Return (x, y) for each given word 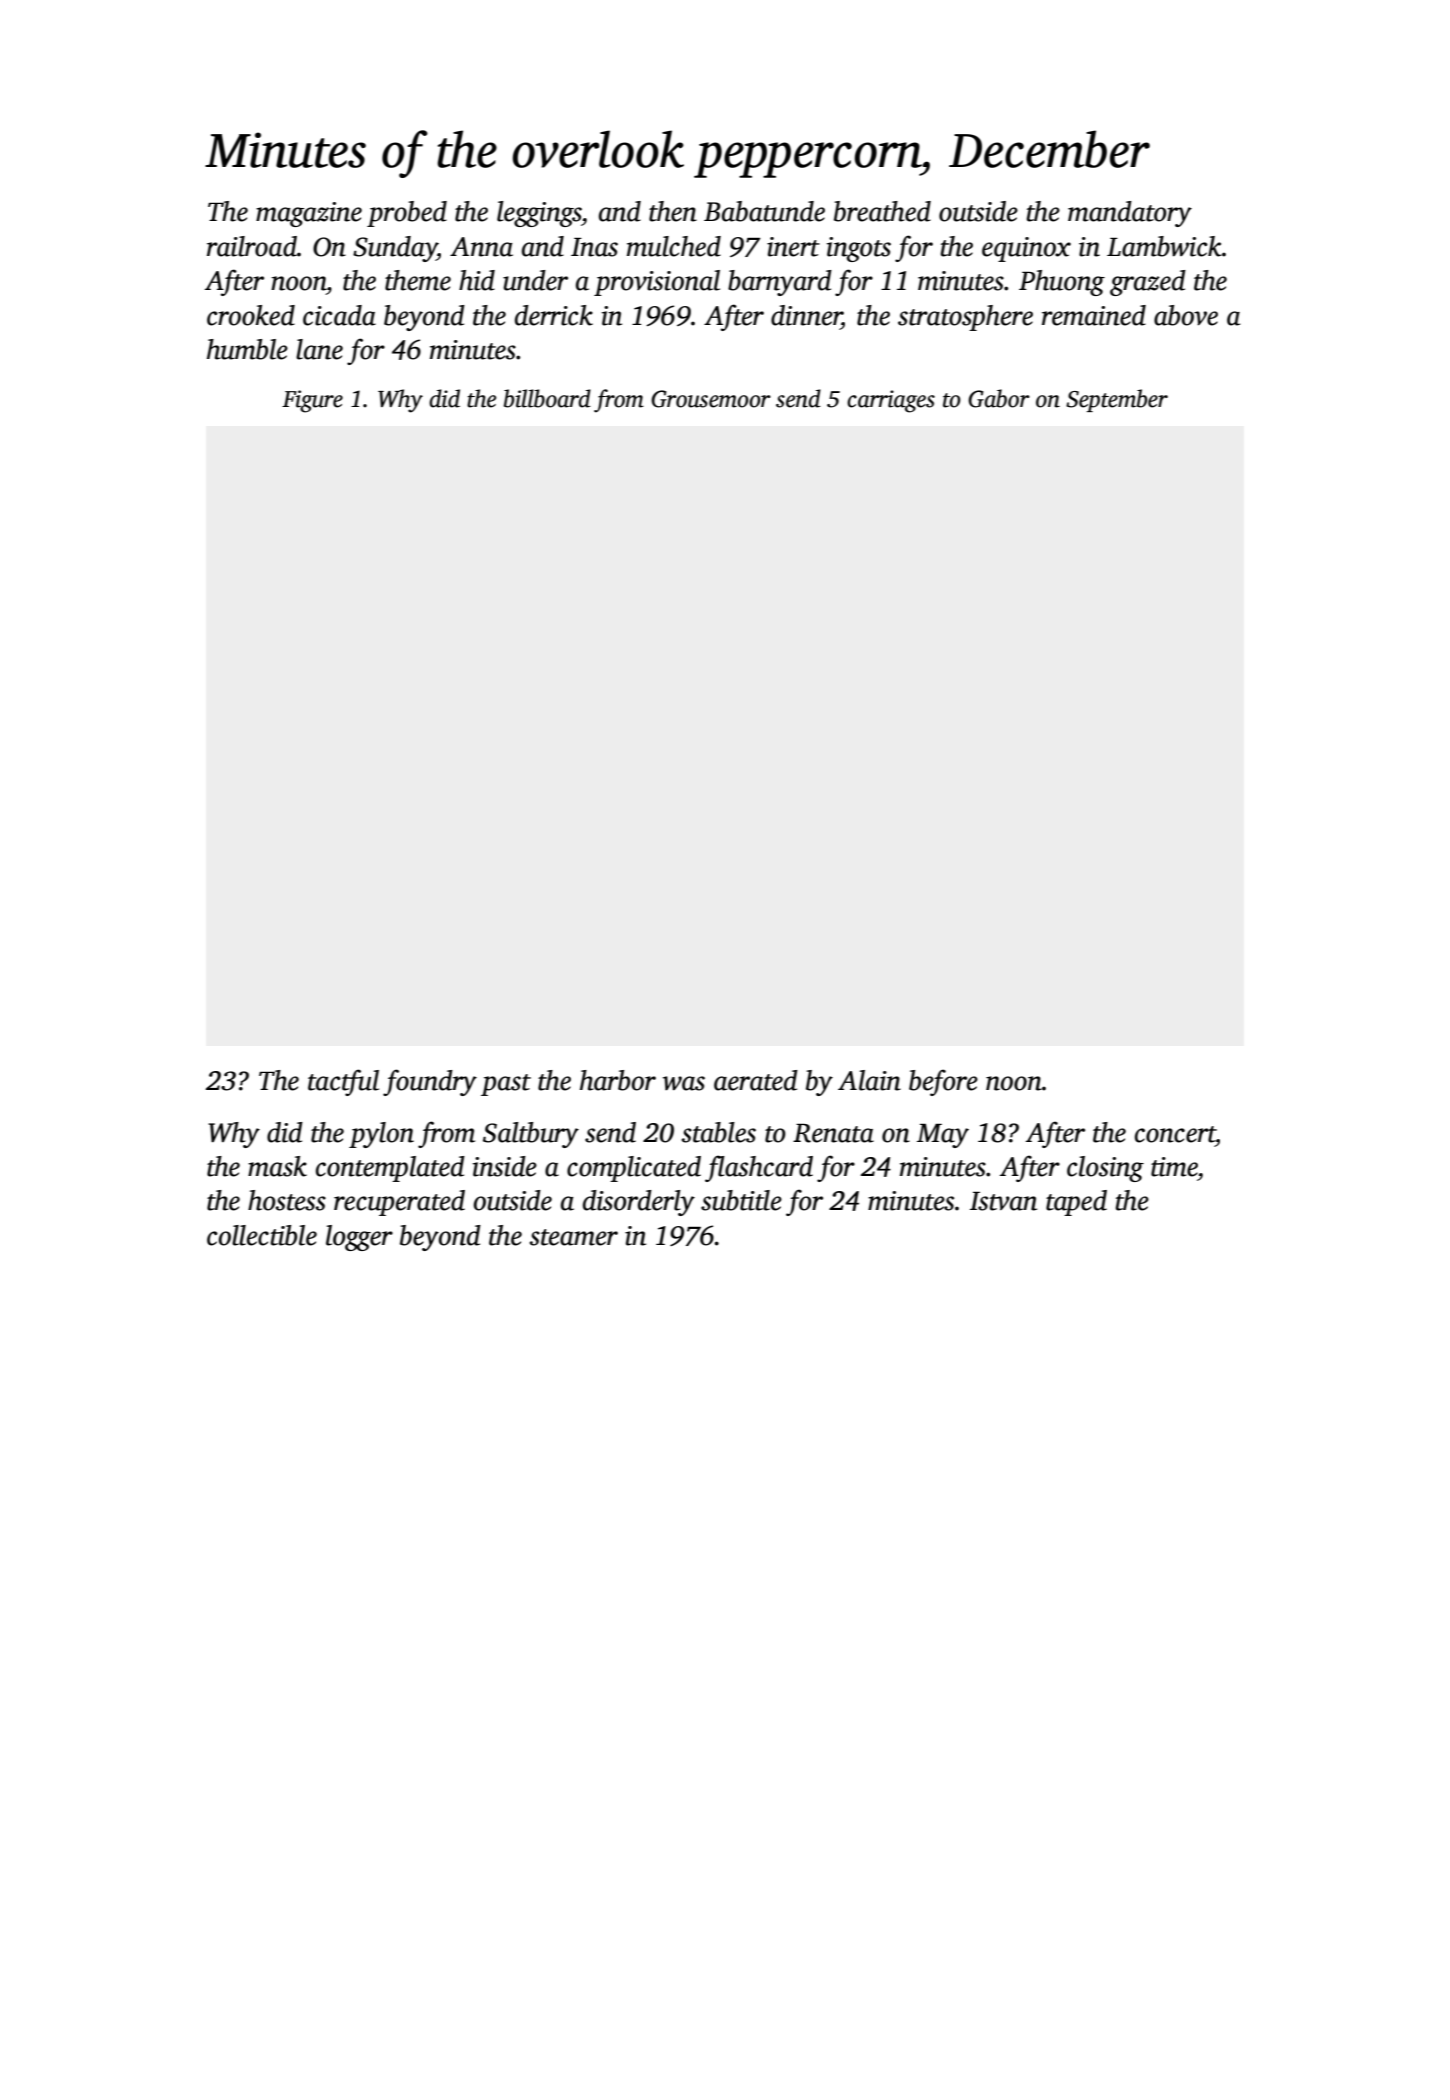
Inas (594, 247)
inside (505, 1166)
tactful (343, 1082)
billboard (547, 398)
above (1186, 315)
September (1117, 400)
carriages (891, 401)
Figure (312, 401)
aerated (756, 1080)
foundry (430, 1082)
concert (1175, 1134)
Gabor (999, 398)
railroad (252, 246)
